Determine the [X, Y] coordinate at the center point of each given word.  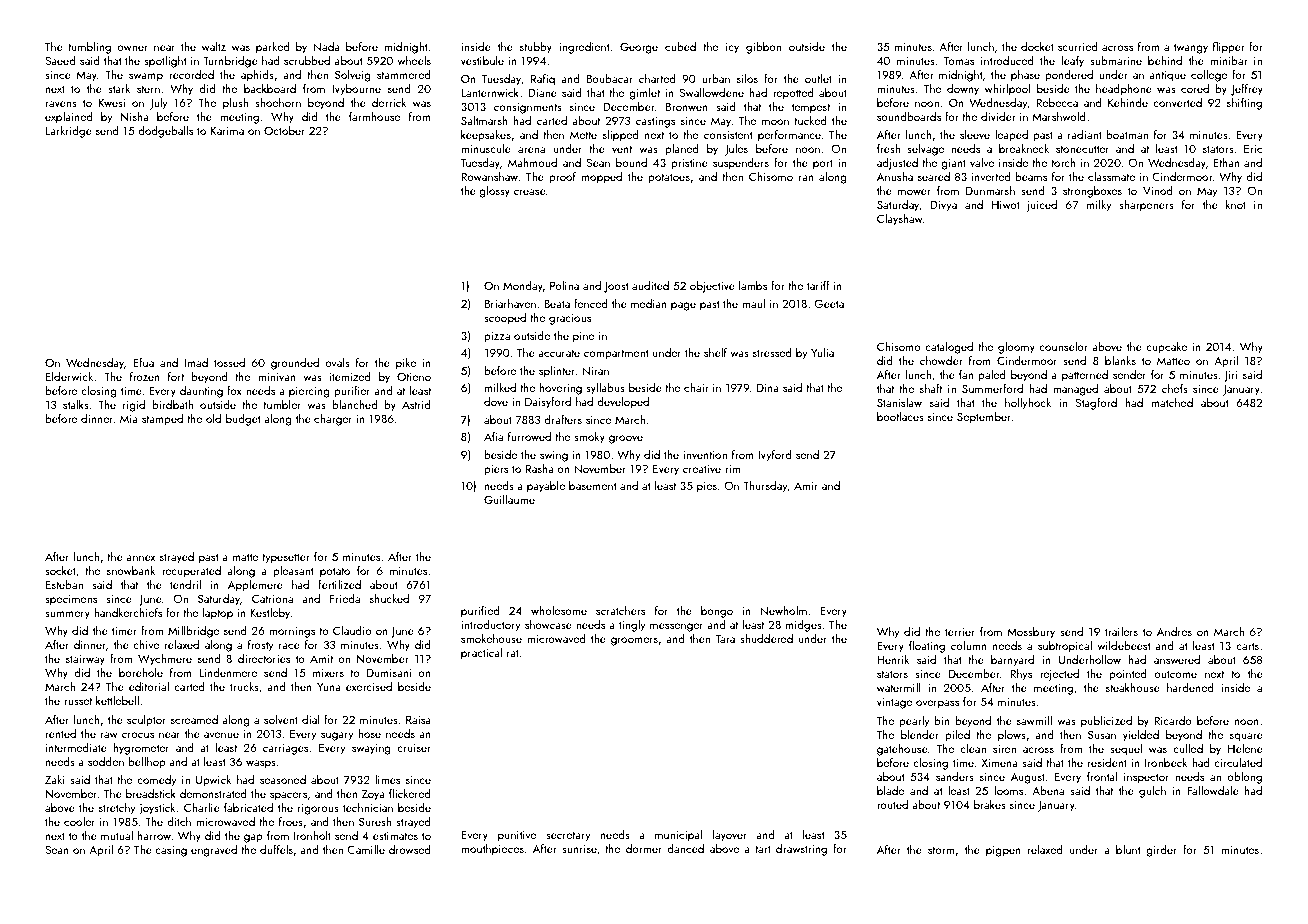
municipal [678, 836]
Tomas [959, 60]
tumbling [89, 48]
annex [140, 558]
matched [1172, 402]
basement [593, 485]
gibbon [763, 48]
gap [253, 838]
